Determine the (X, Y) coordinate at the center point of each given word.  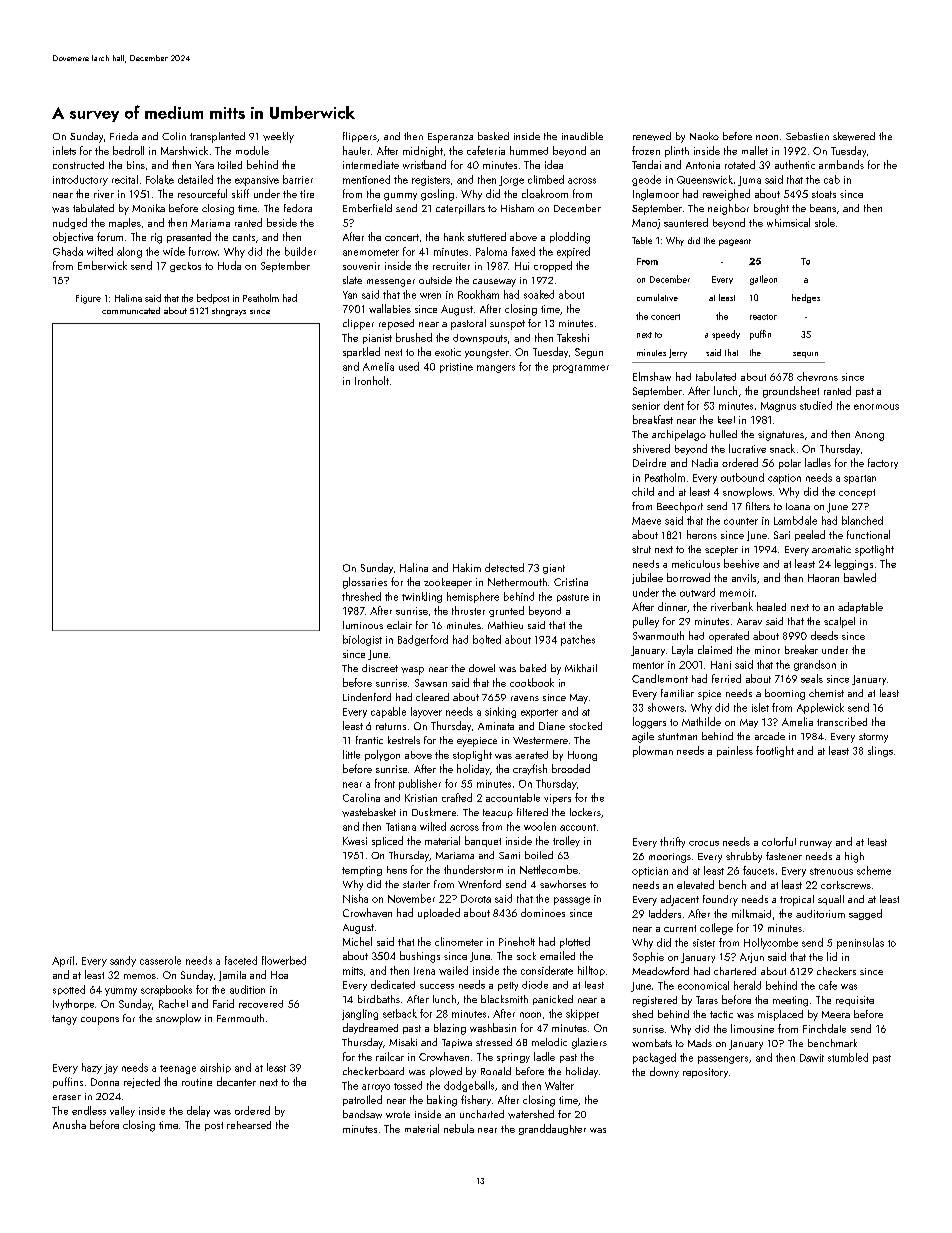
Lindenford (367, 697)
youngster (487, 354)
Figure (88, 299)
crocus (704, 843)
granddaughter (552, 1129)
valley (122, 1111)
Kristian (421, 798)
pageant (735, 242)
